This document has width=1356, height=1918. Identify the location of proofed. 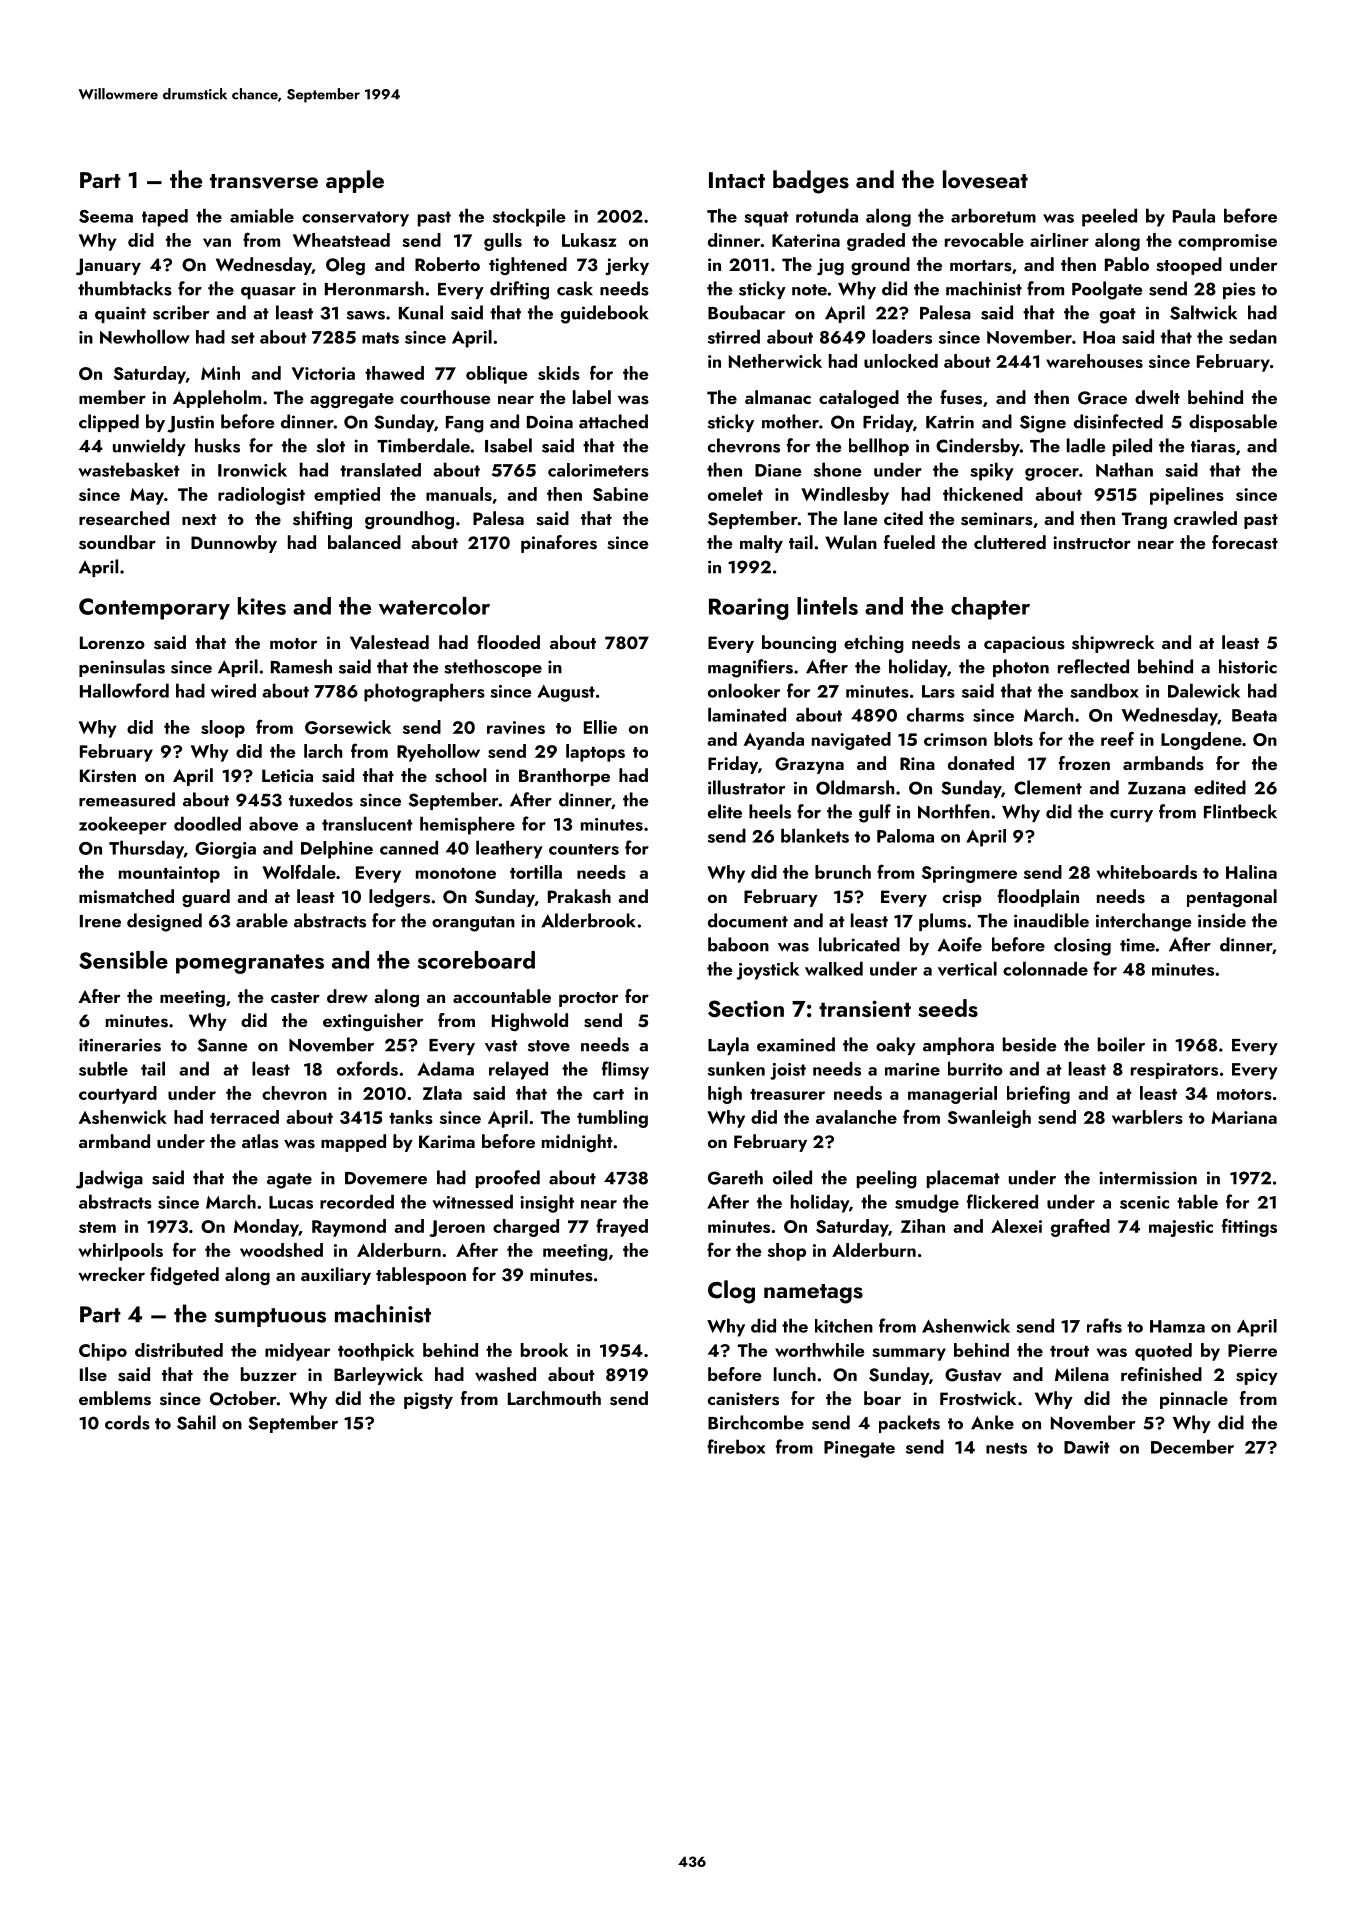
(508, 1179).
